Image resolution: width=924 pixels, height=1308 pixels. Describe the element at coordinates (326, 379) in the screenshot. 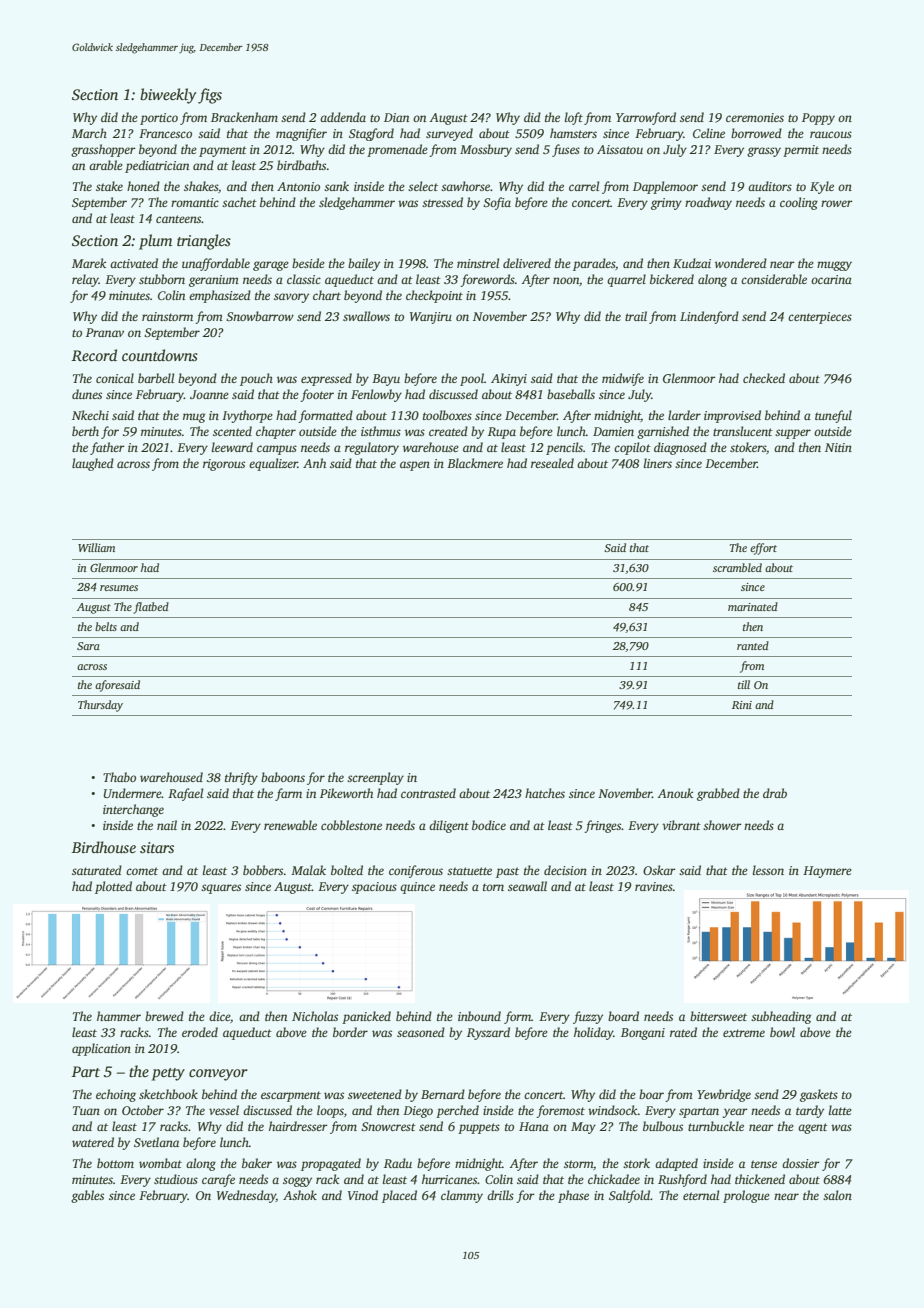

I see `expressed` at that location.
